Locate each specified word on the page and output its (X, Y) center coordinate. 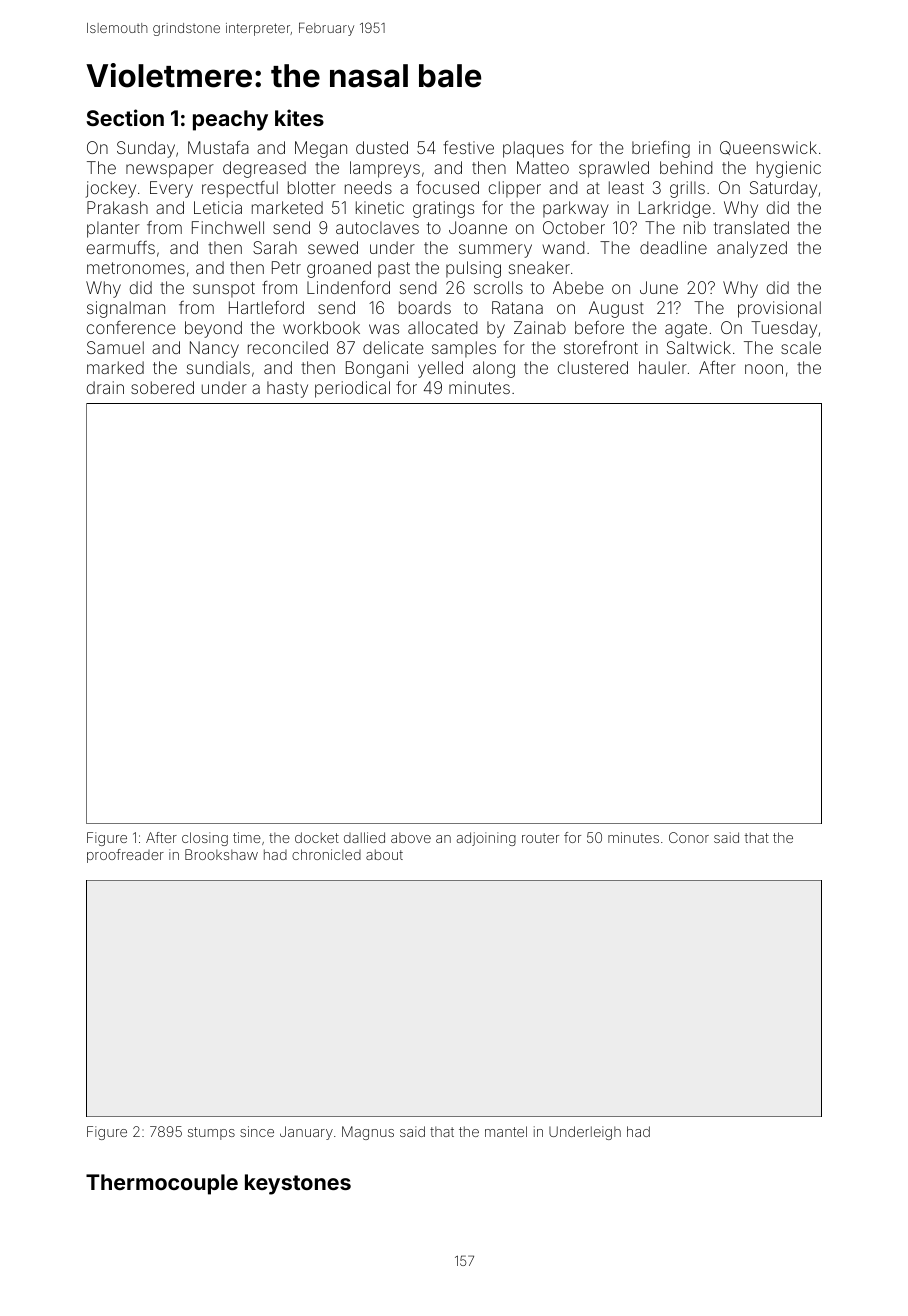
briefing (661, 149)
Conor (689, 837)
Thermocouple (162, 1184)
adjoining (486, 839)
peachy (230, 120)
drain (105, 387)
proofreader (125, 856)
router (540, 838)
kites (299, 117)
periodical (352, 389)
